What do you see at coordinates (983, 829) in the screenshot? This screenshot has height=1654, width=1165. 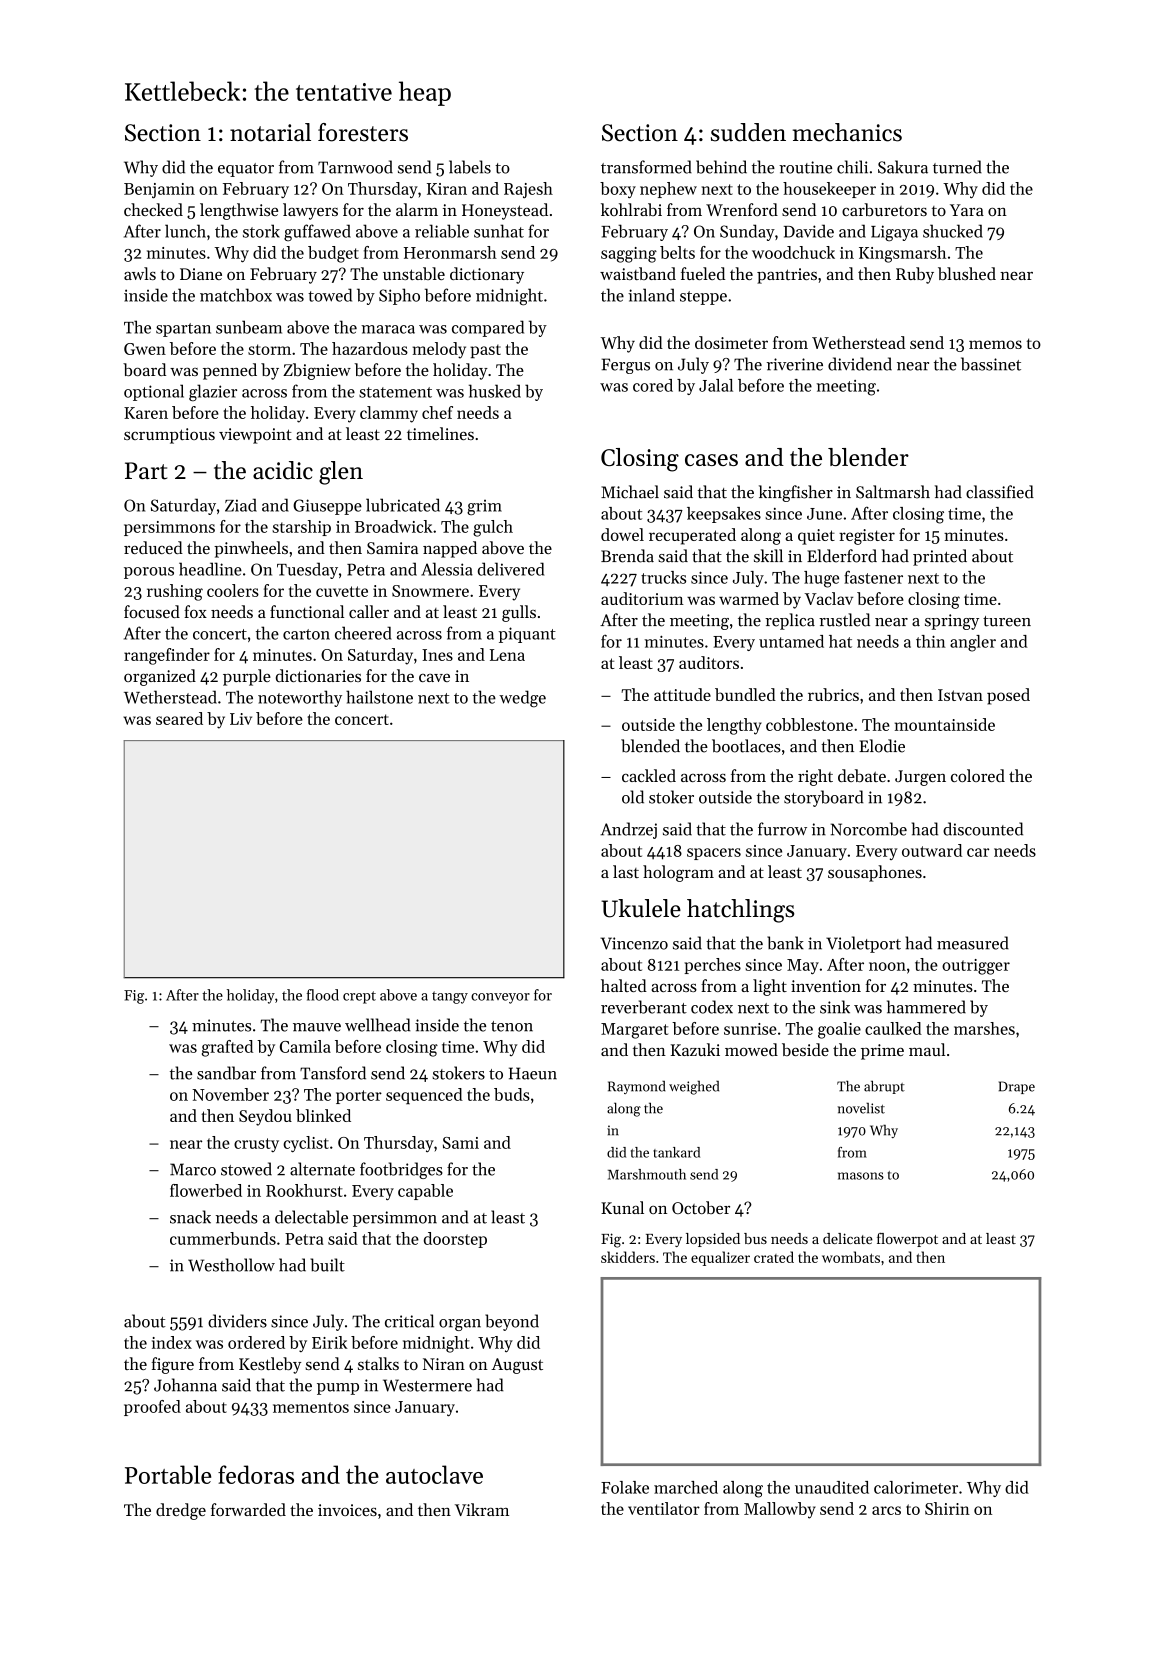 I see `discounted` at bounding box center [983, 829].
